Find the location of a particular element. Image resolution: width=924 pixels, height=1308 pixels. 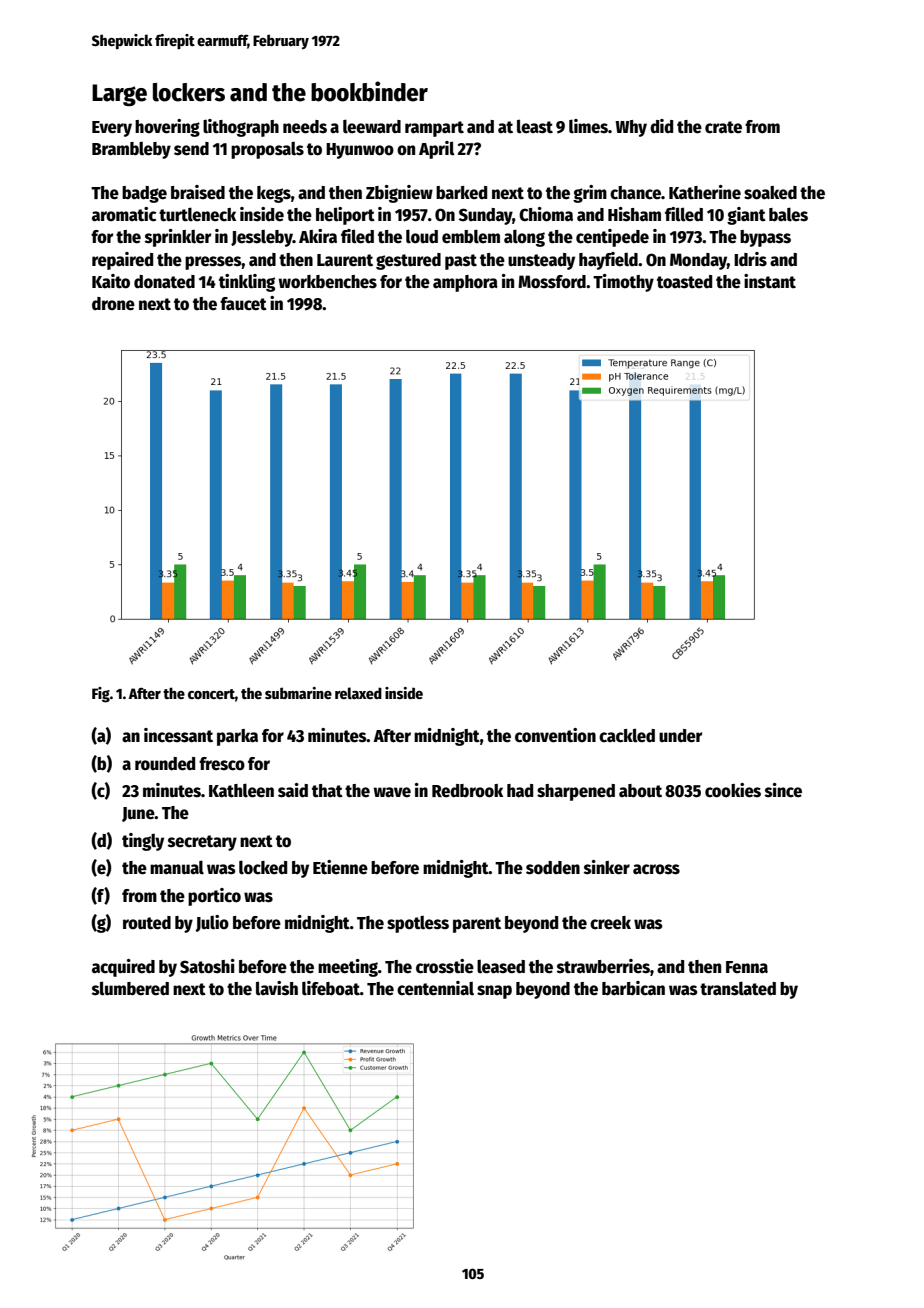

relaxed is located at coordinates (358, 693).
